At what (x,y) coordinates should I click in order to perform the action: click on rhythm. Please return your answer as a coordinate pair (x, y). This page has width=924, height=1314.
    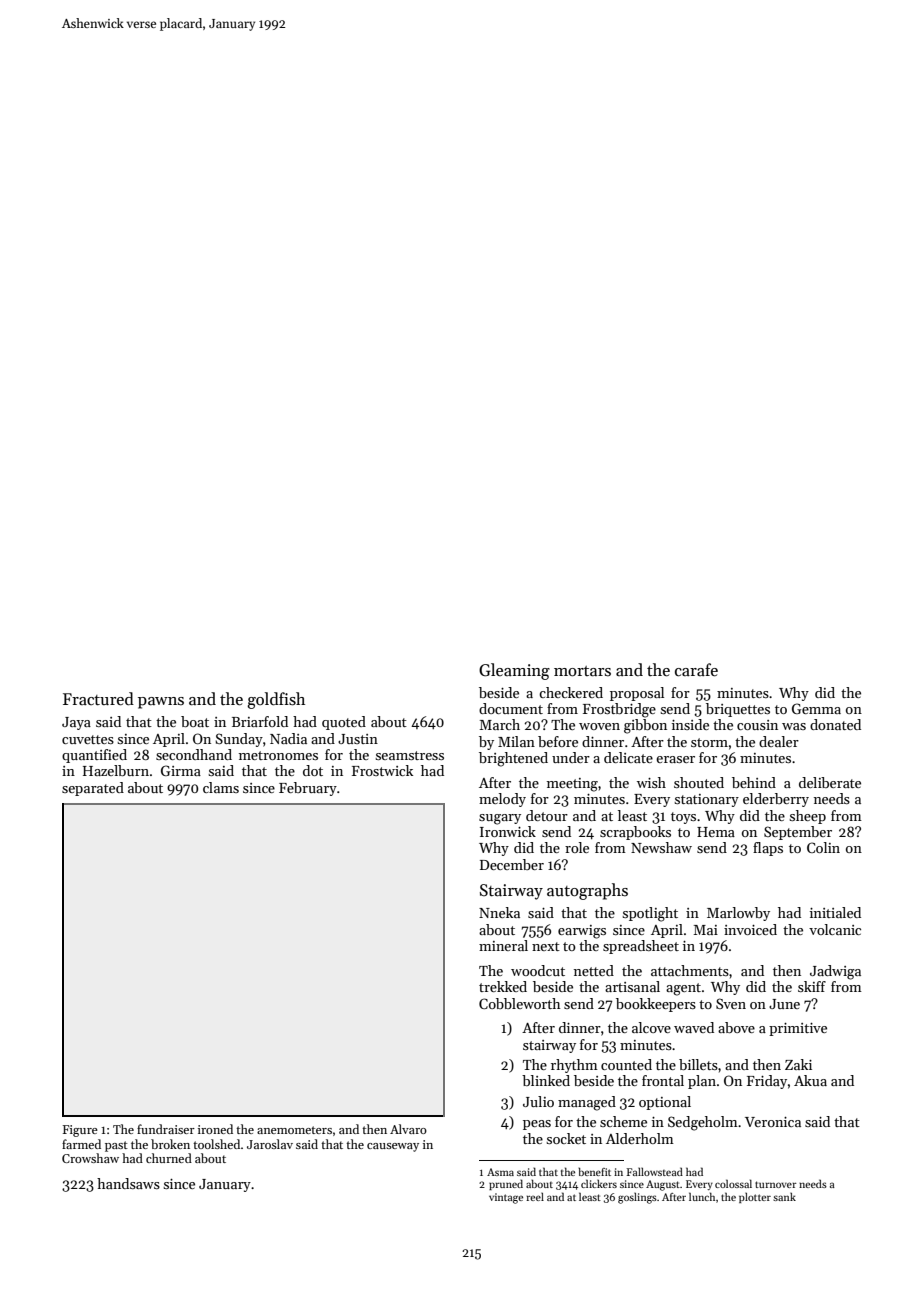
    Looking at the image, I should click on (574, 1066).
